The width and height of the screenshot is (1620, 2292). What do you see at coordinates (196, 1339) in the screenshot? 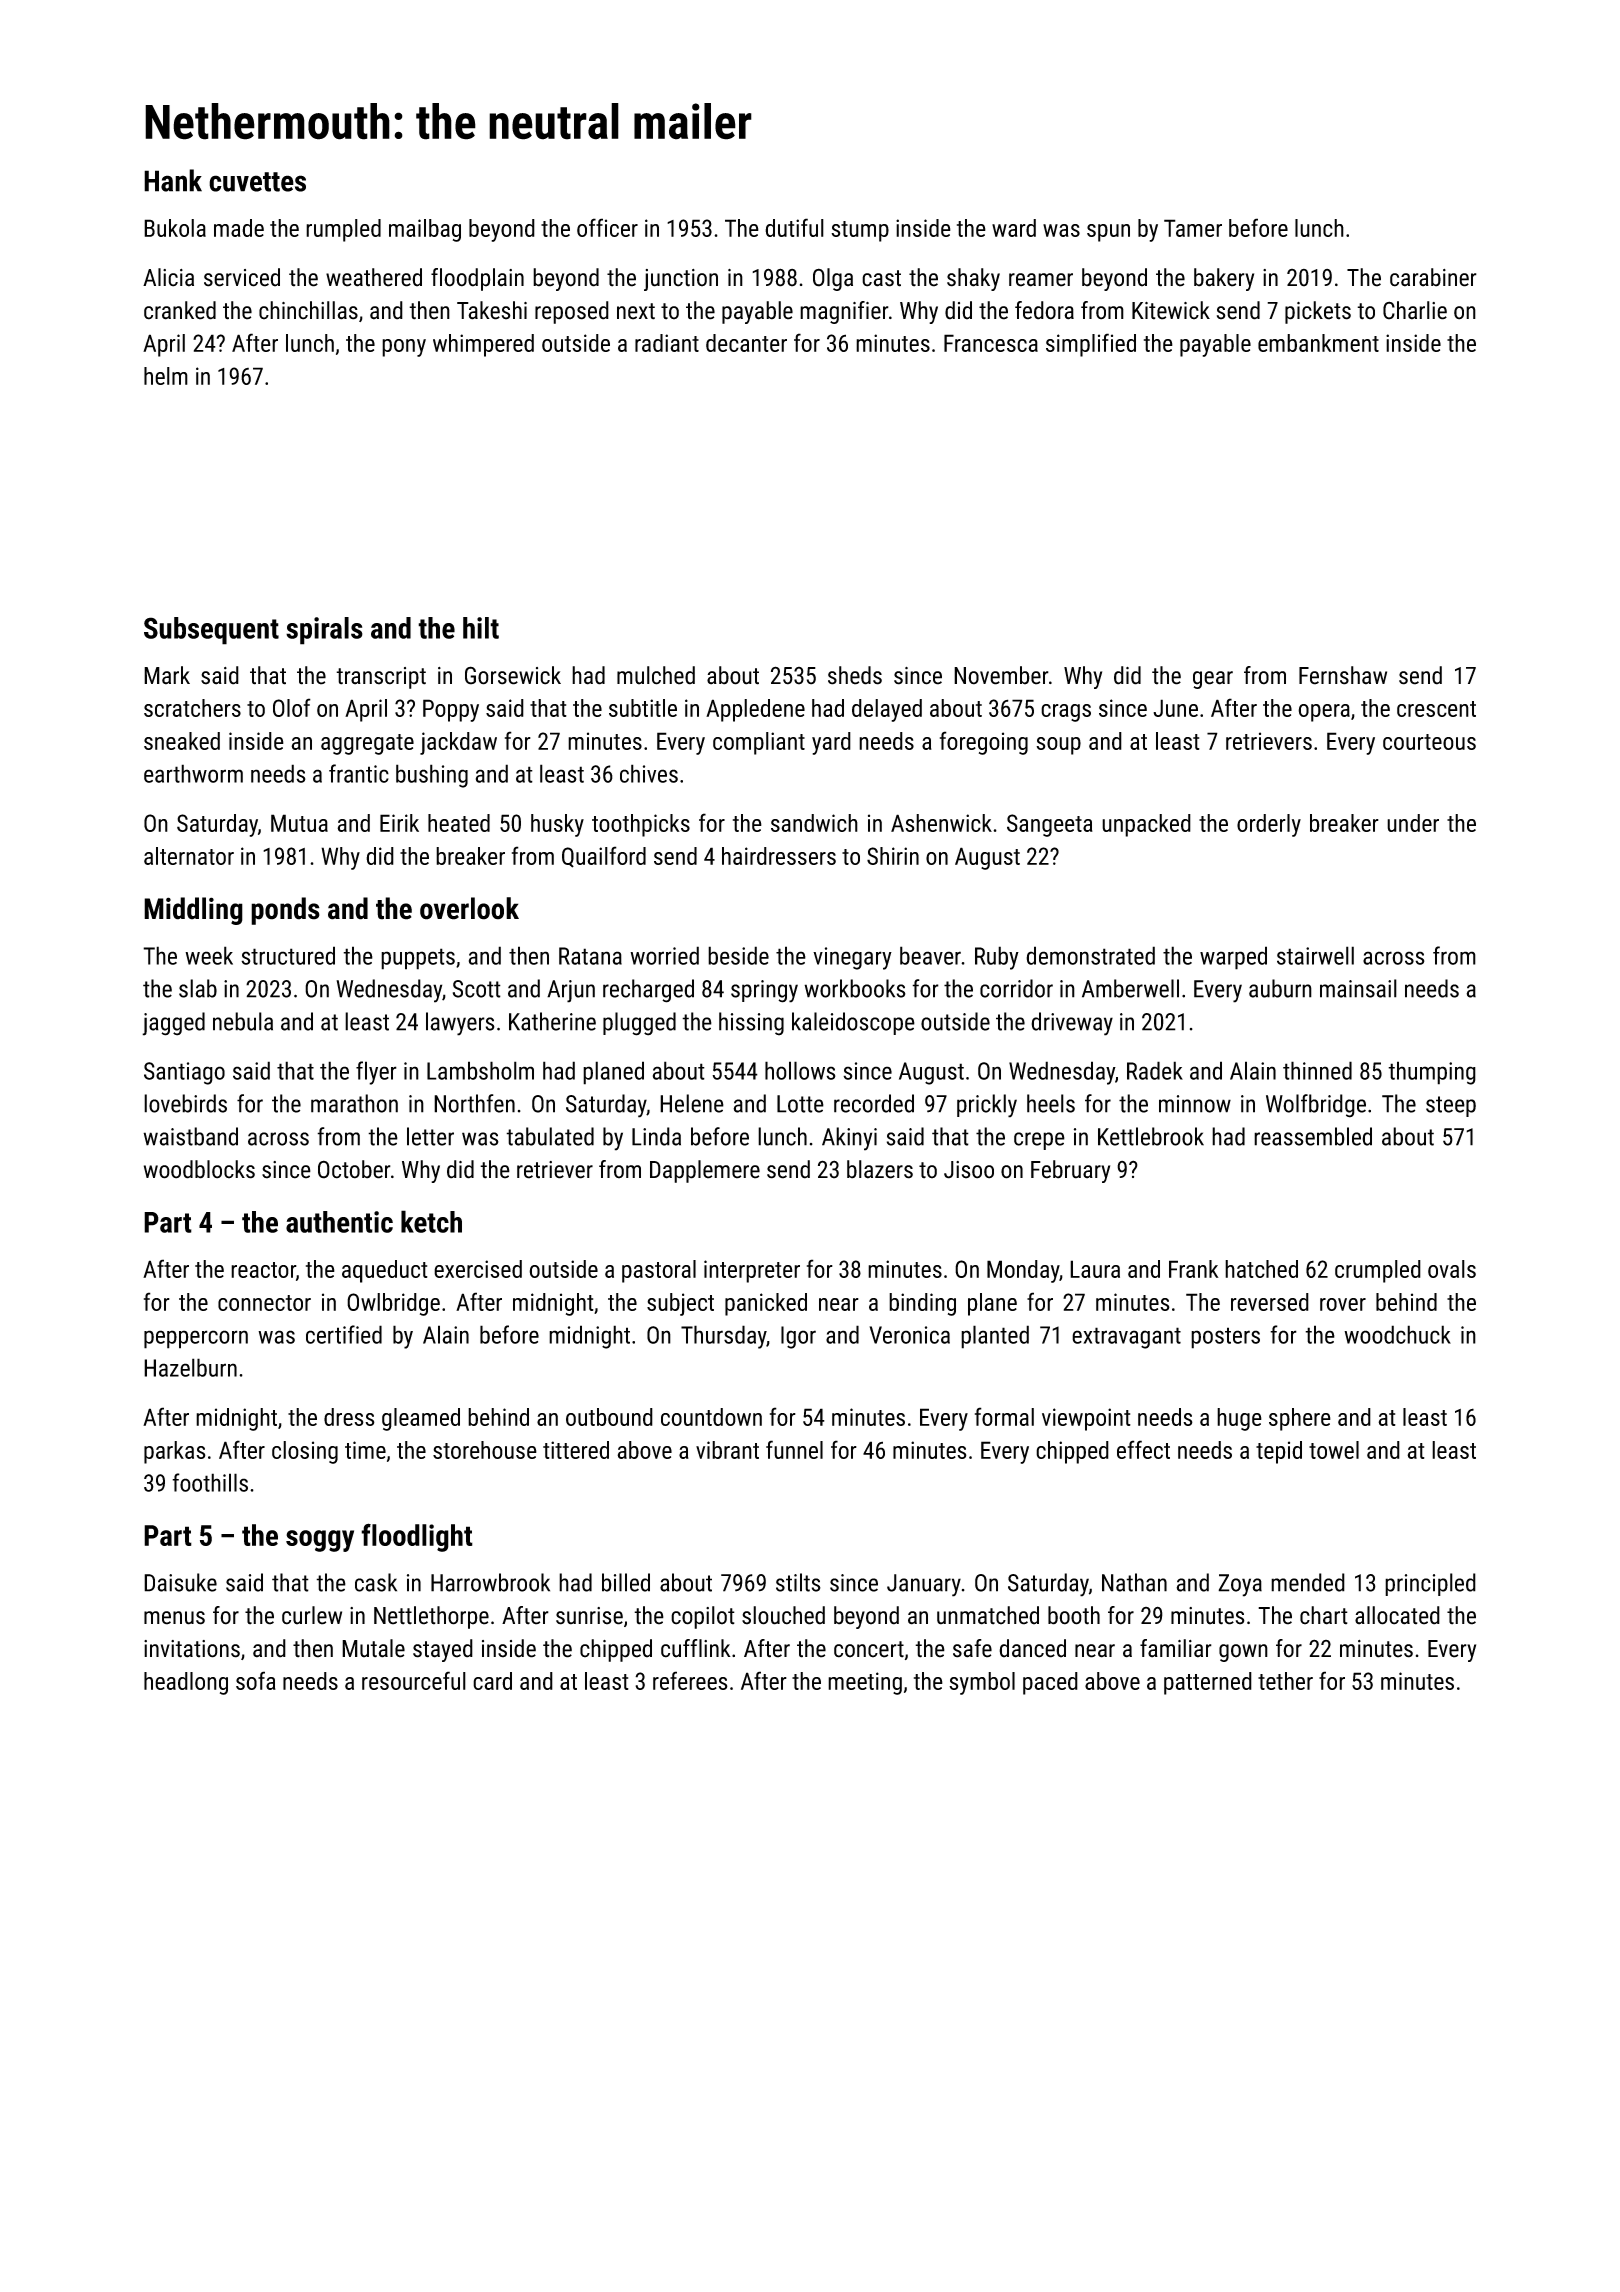
I see `peppercorn` at bounding box center [196, 1339].
